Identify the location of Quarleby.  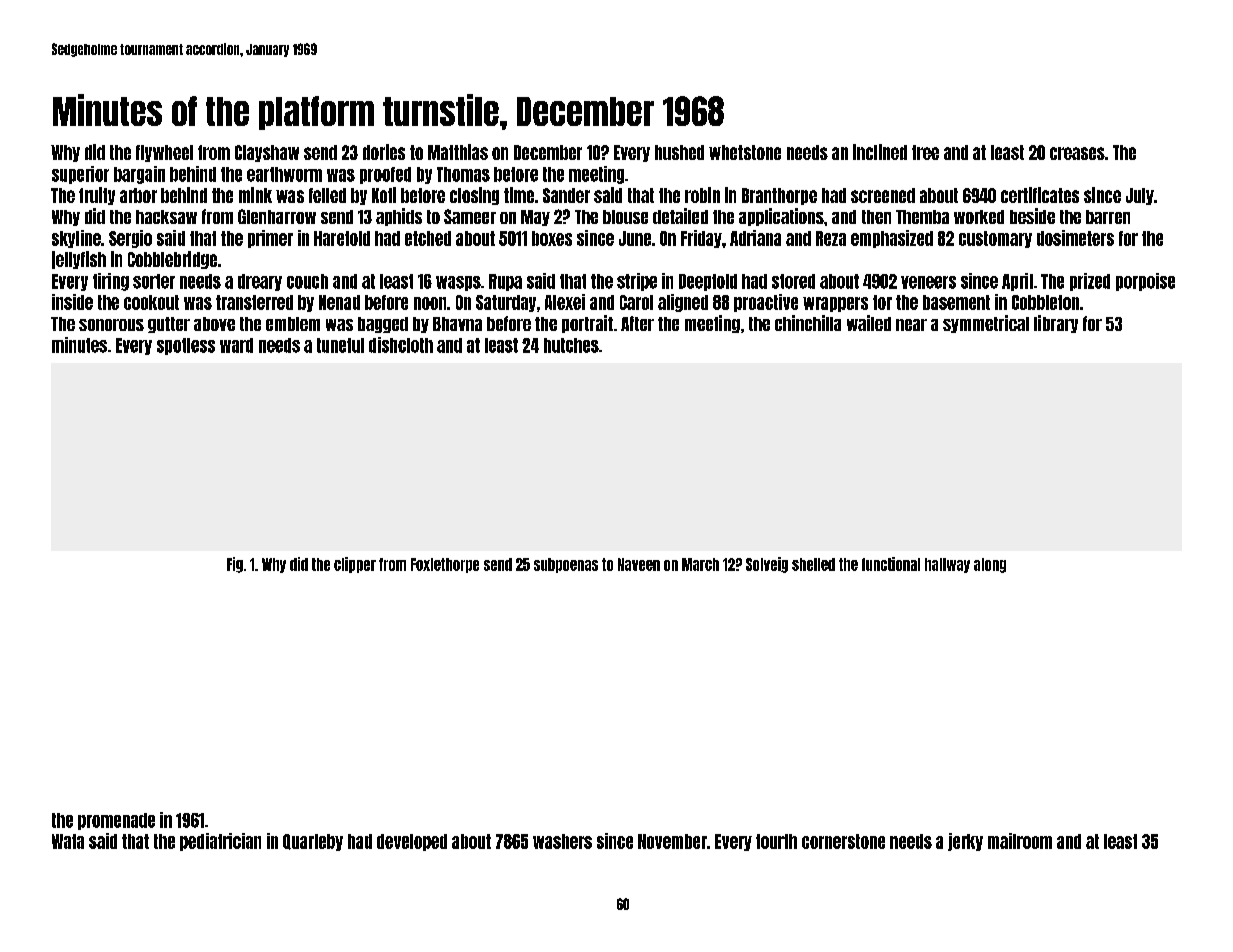
(313, 842).
